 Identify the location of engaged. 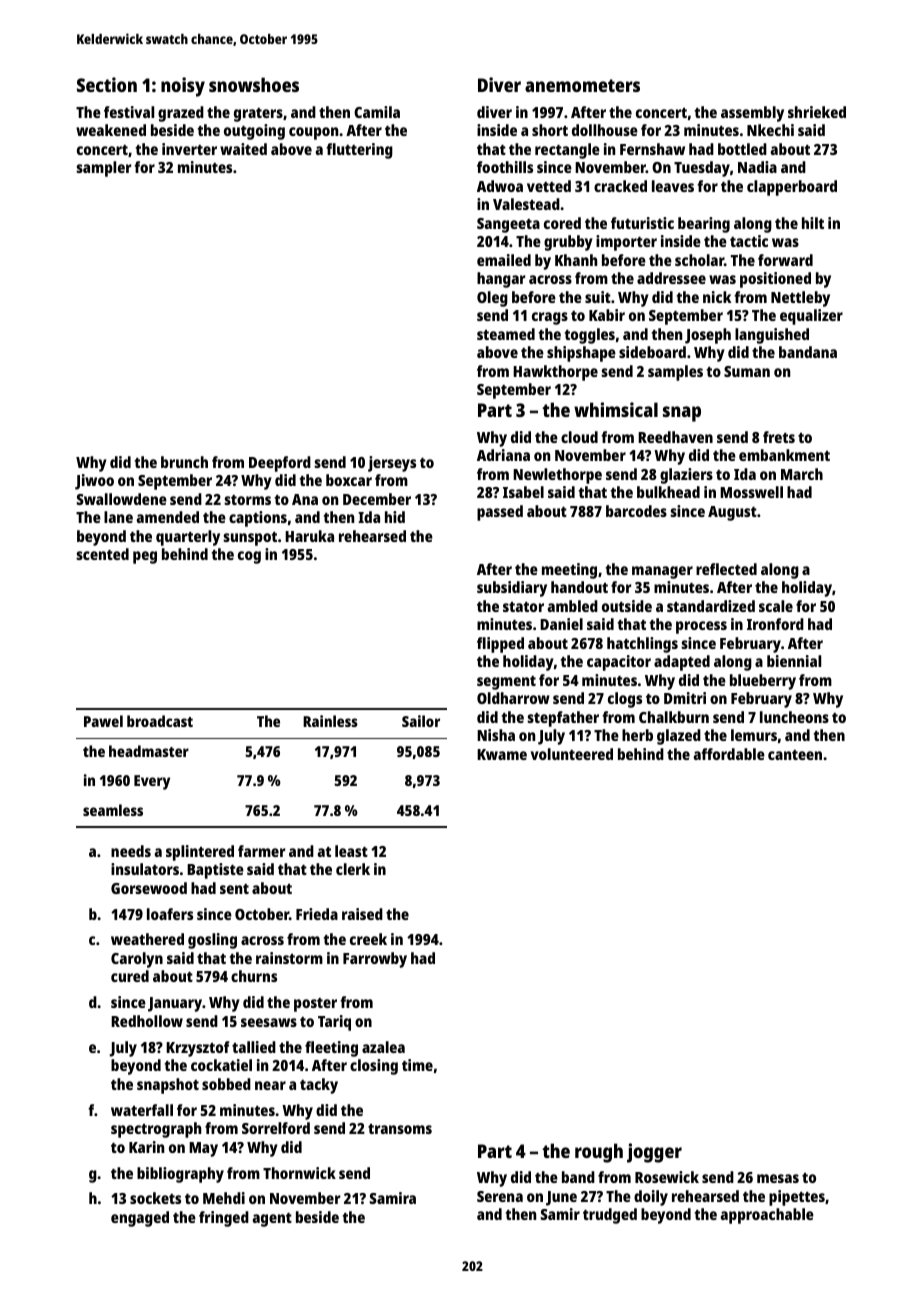
(140, 1219).
